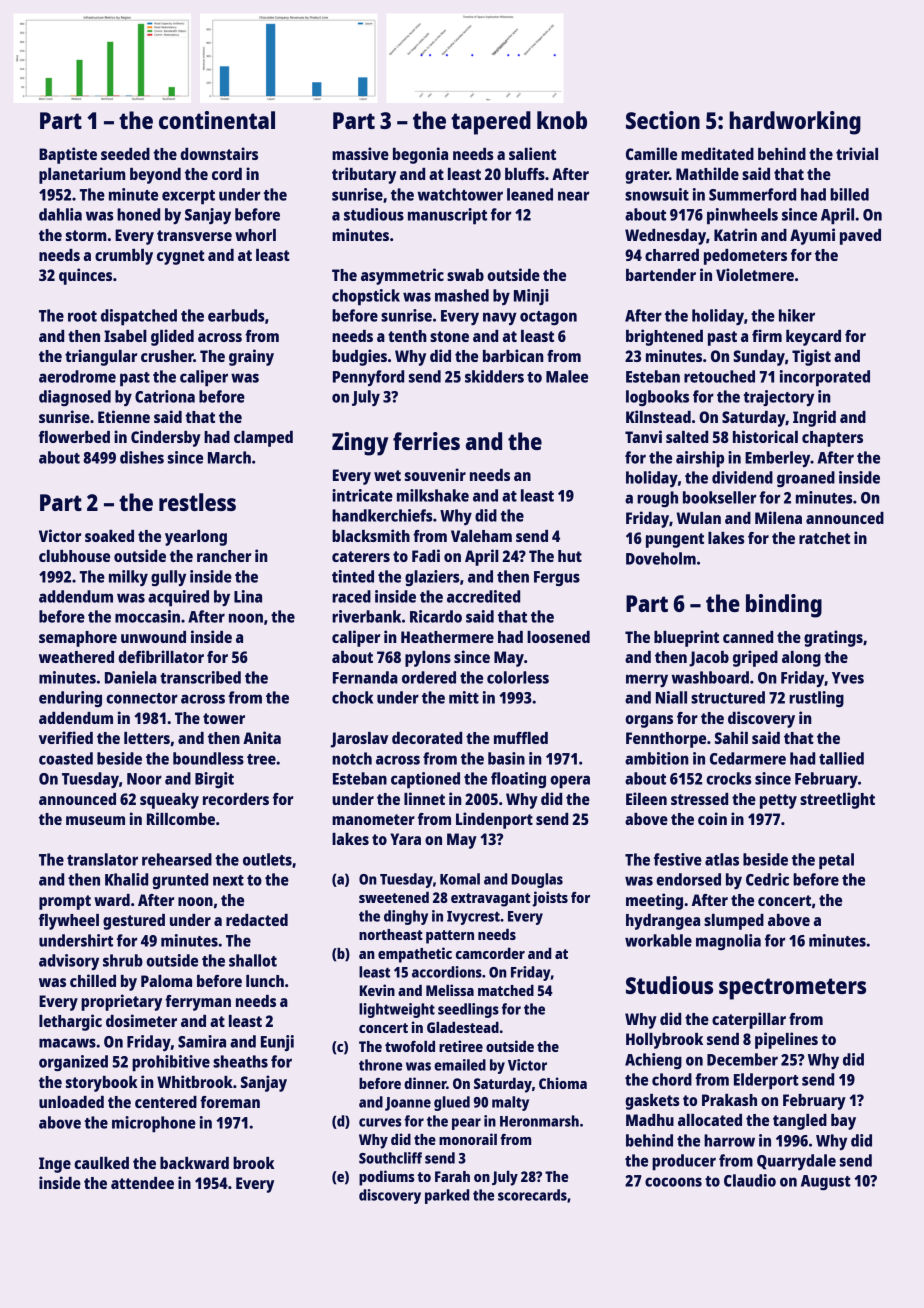  Describe the element at coordinates (74, 556) in the page. I see `clubhouse` at that location.
